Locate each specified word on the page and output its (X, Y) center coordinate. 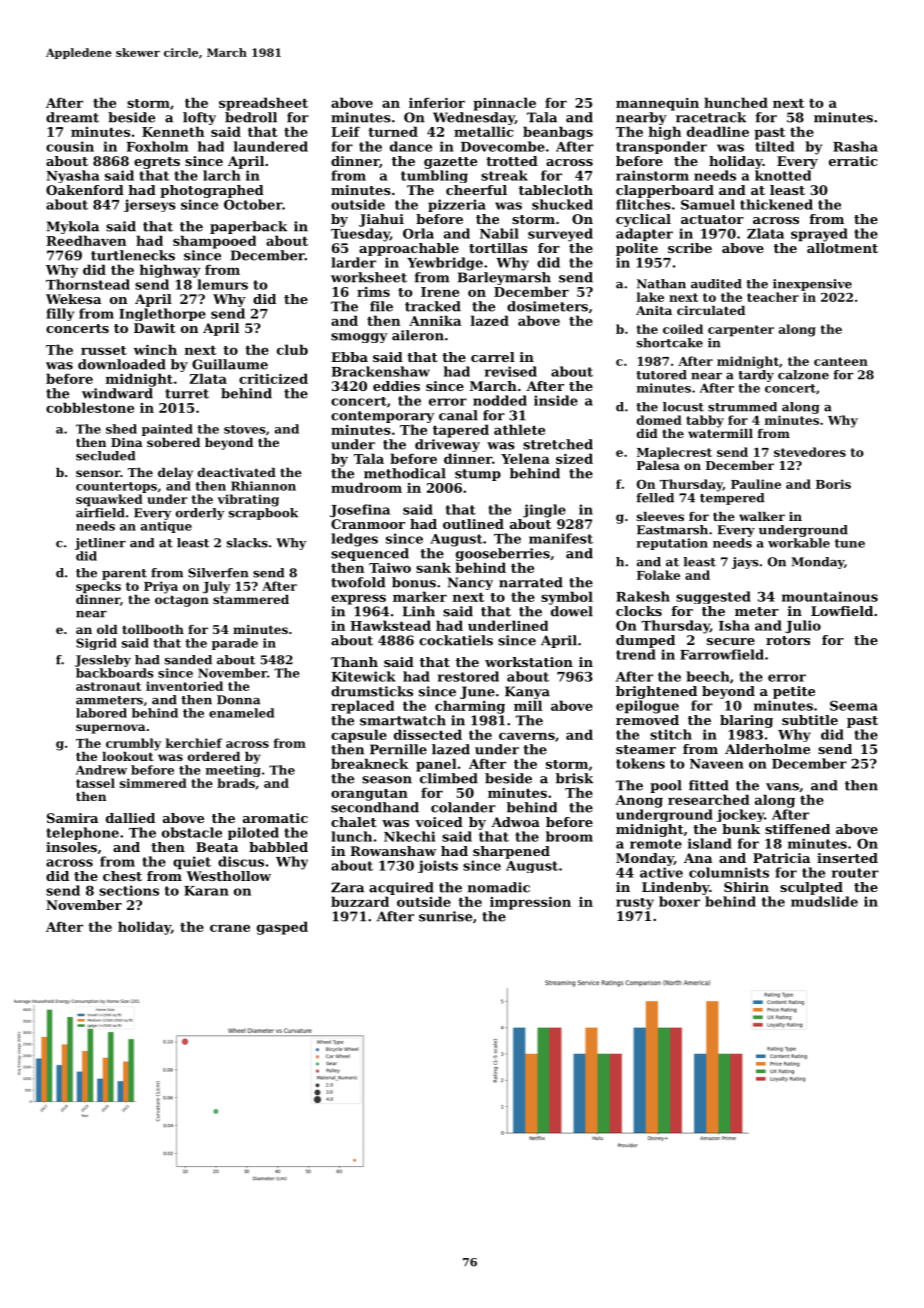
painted (167, 430)
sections (129, 890)
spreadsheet (263, 104)
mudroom (366, 487)
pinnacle (504, 104)
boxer (679, 901)
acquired (401, 888)
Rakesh (643, 596)
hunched (736, 102)
